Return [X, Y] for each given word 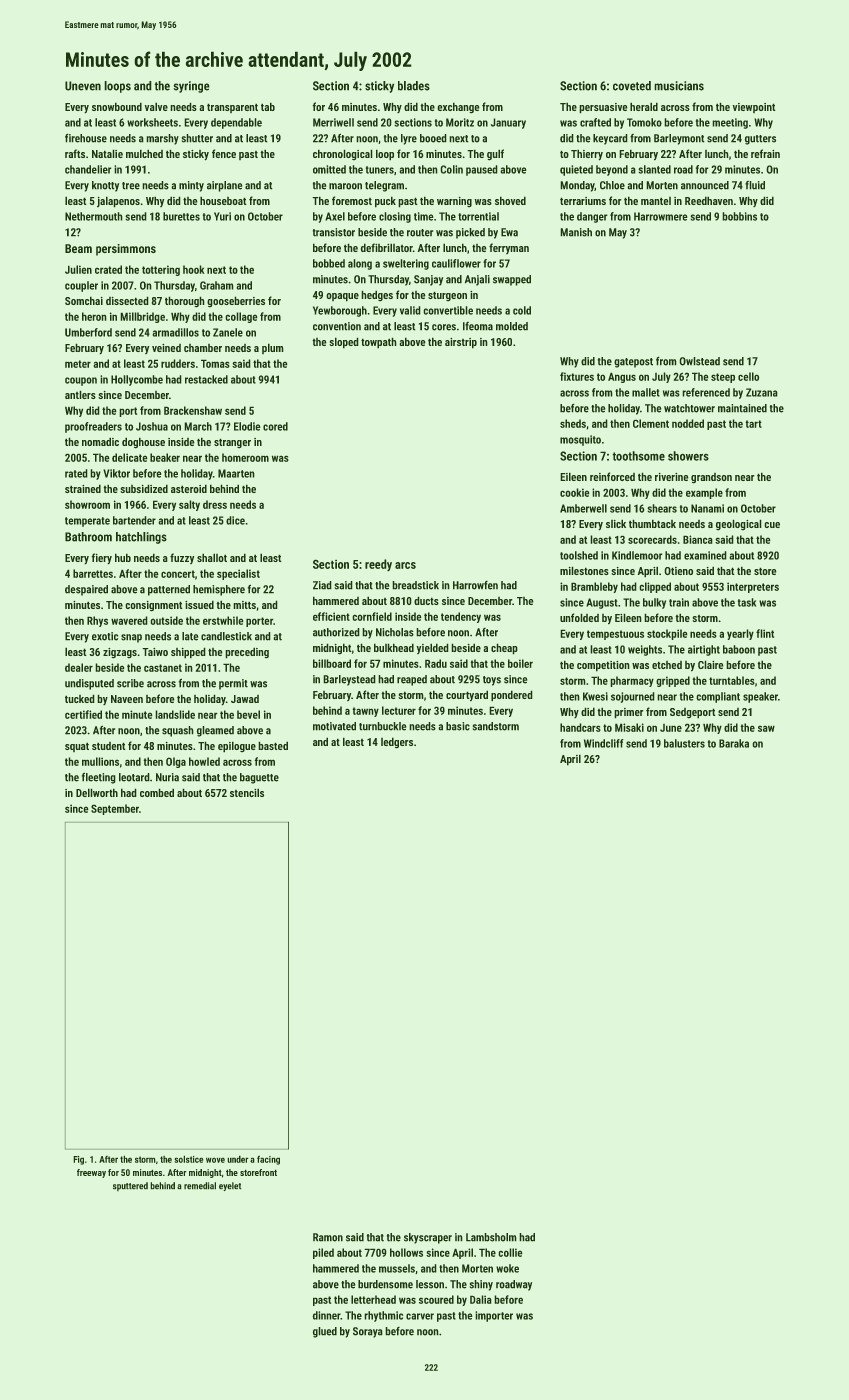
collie [510, 1252]
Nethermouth [93, 216]
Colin [452, 169]
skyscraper [428, 1238]
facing [268, 1160]
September [115, 809]
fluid [755, 185]
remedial [200, 1185]
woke [507, 1268]
